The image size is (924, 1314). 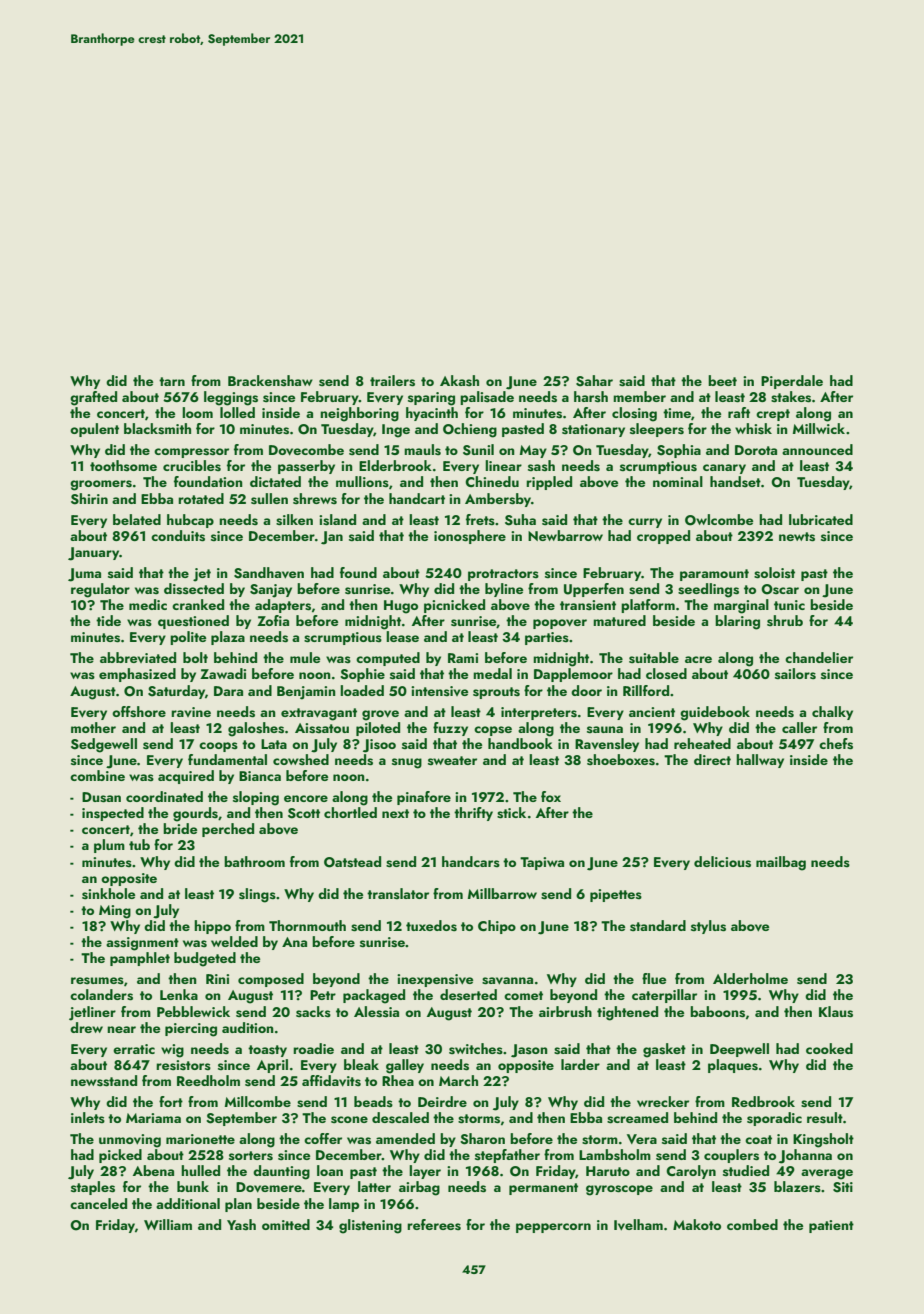 I want to click on tub, so click(x=139, y=844).
